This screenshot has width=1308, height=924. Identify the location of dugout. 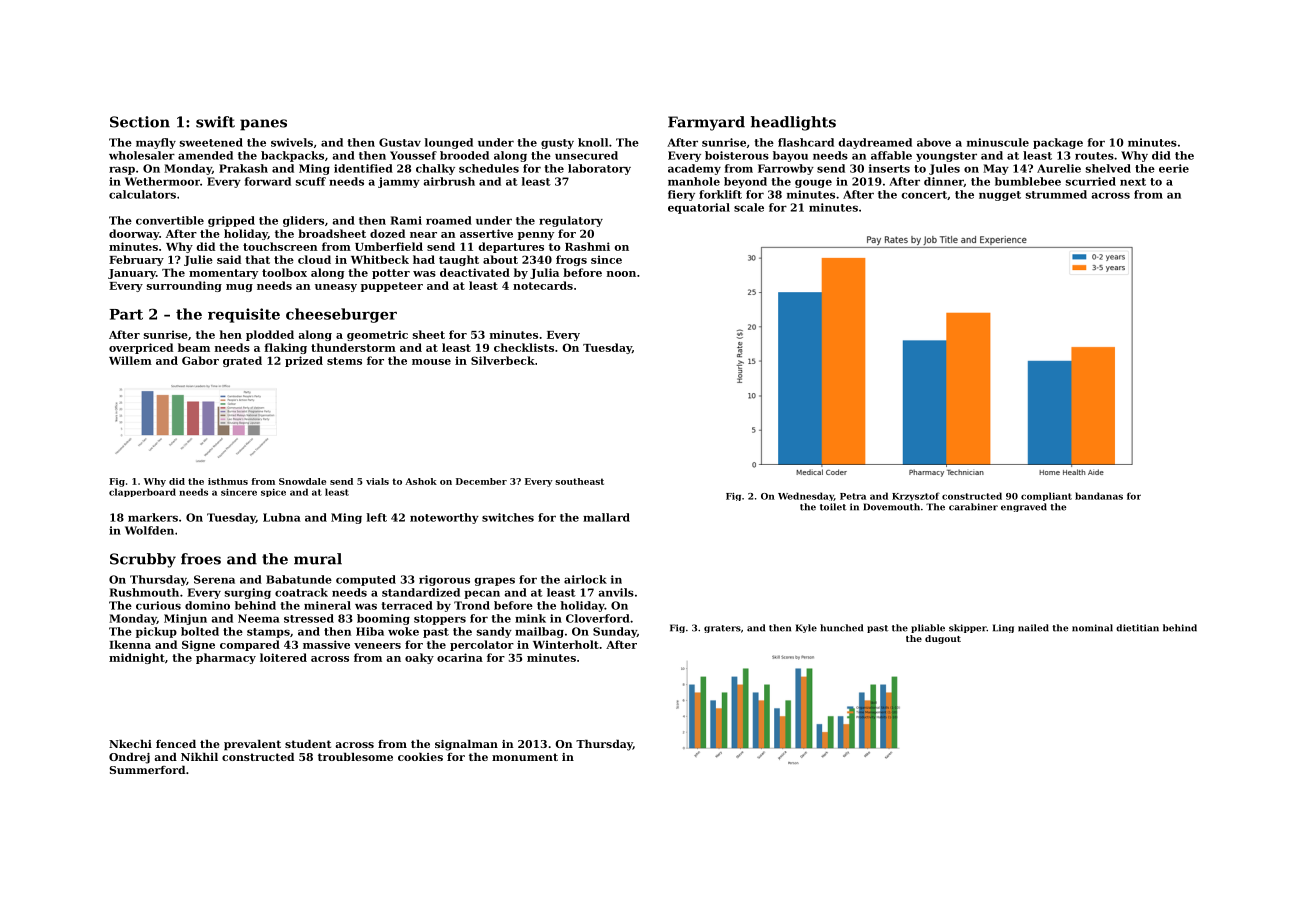
(943, 639).
